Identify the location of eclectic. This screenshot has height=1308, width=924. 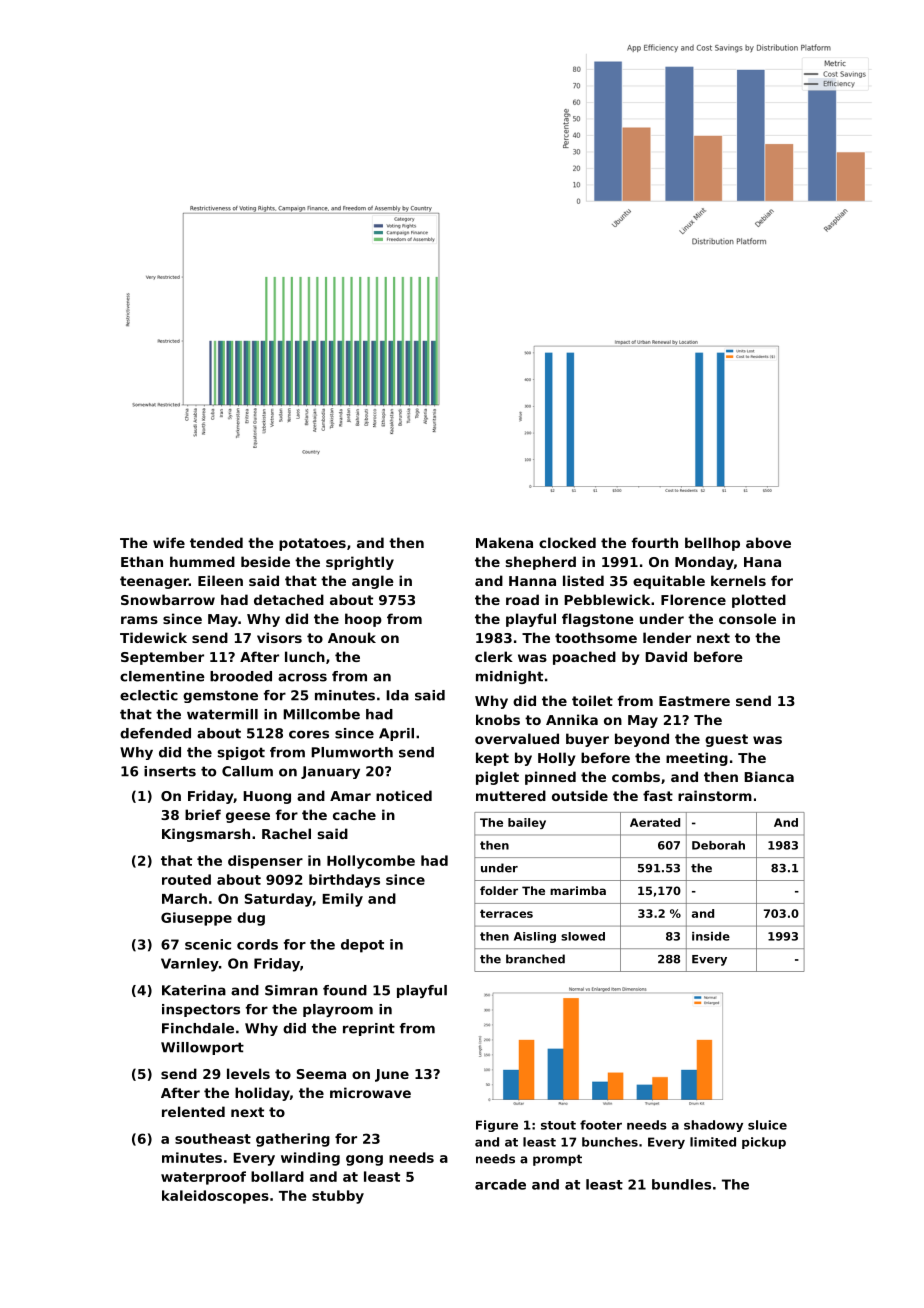
(149, 695).
